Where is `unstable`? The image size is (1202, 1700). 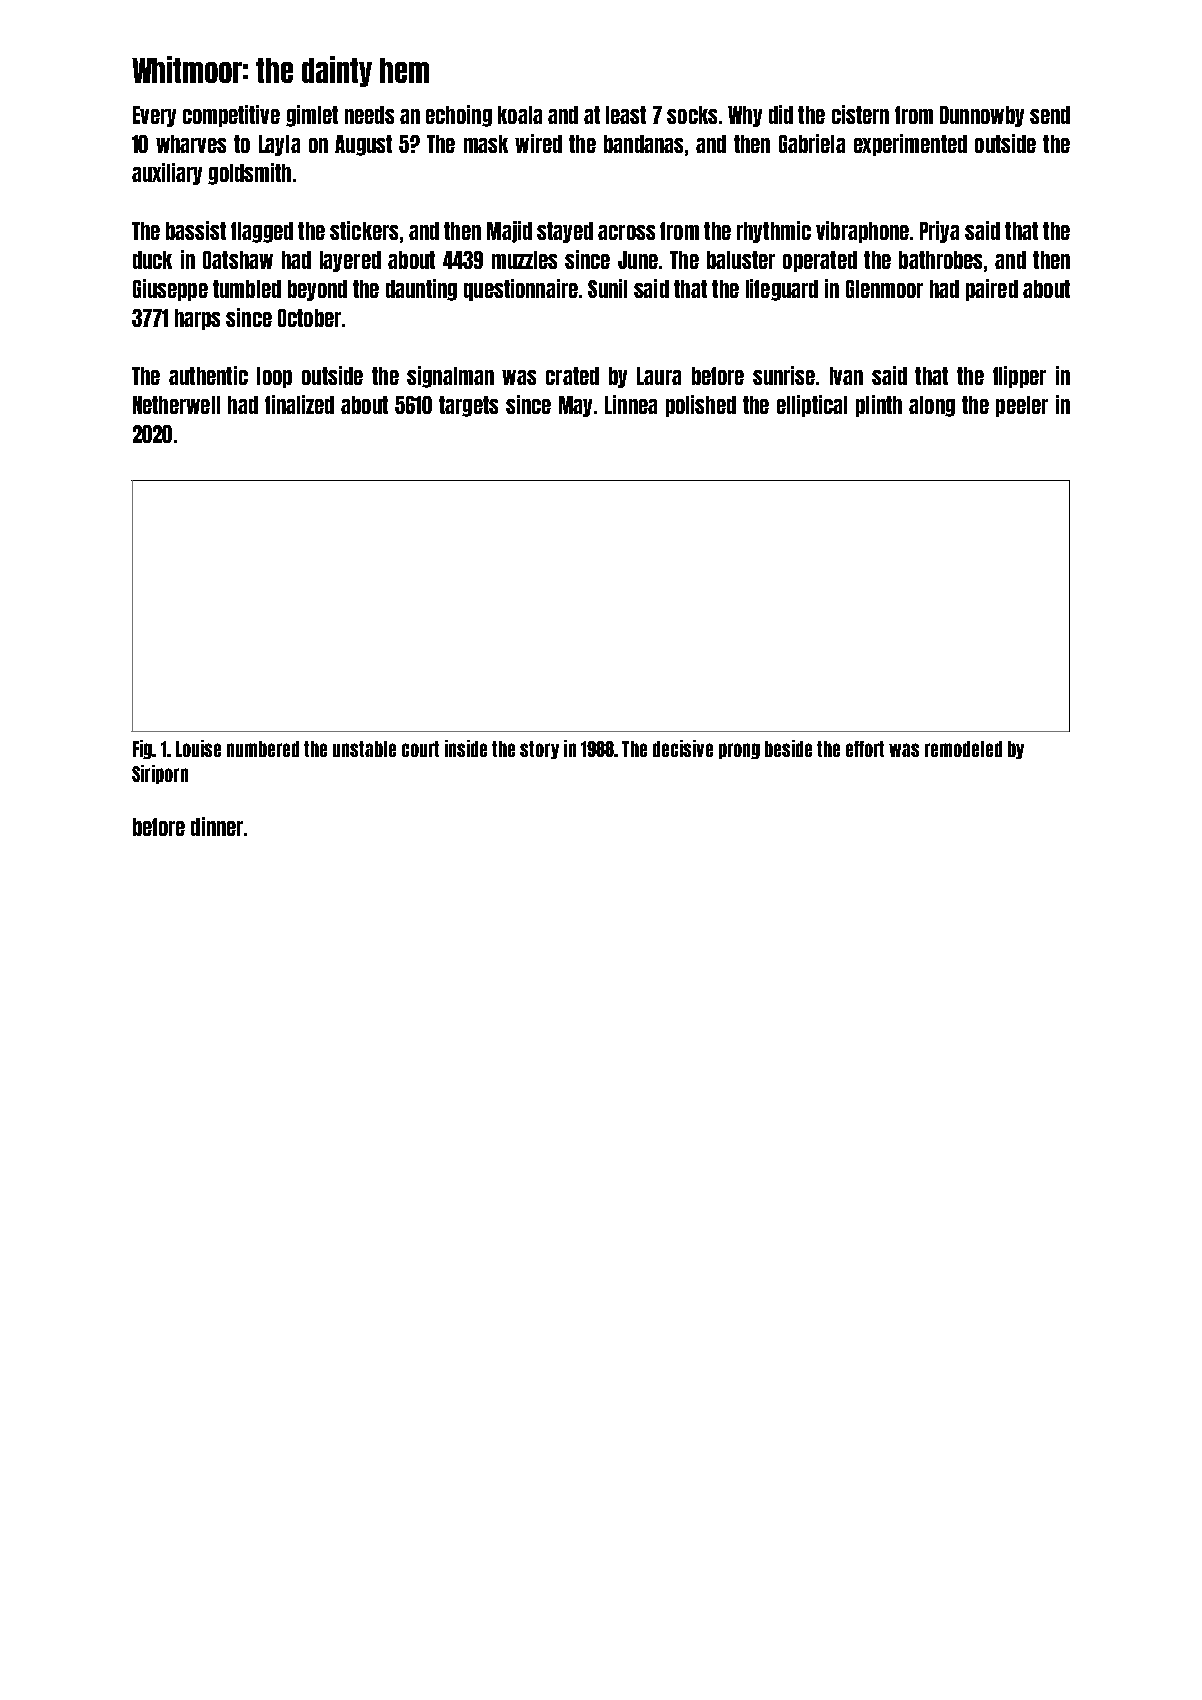 unstable is located at coordinates (364, 749).
